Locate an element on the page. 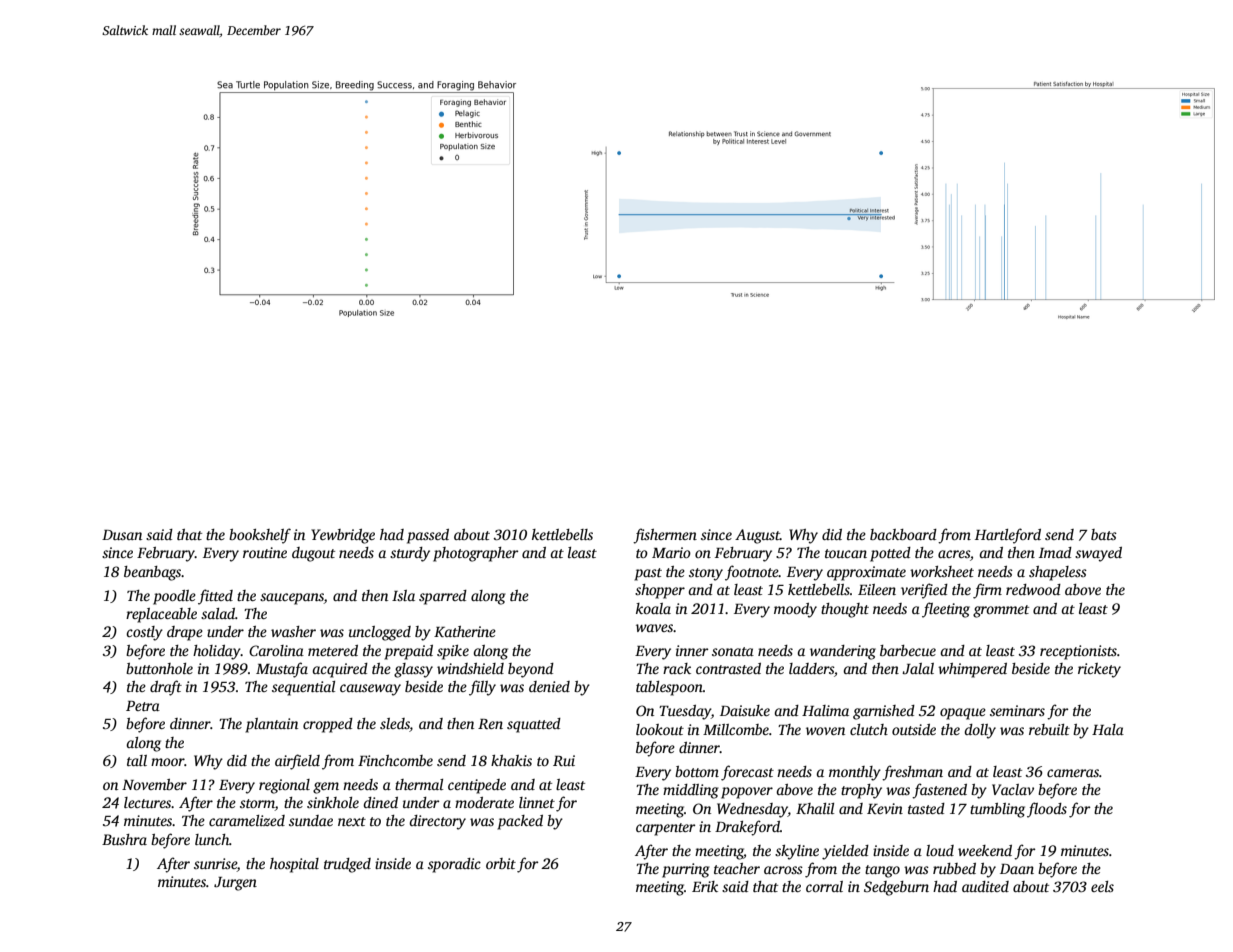 The width and height of the document is (1233, 952). grommet is located at coordinates (1001, 611).
